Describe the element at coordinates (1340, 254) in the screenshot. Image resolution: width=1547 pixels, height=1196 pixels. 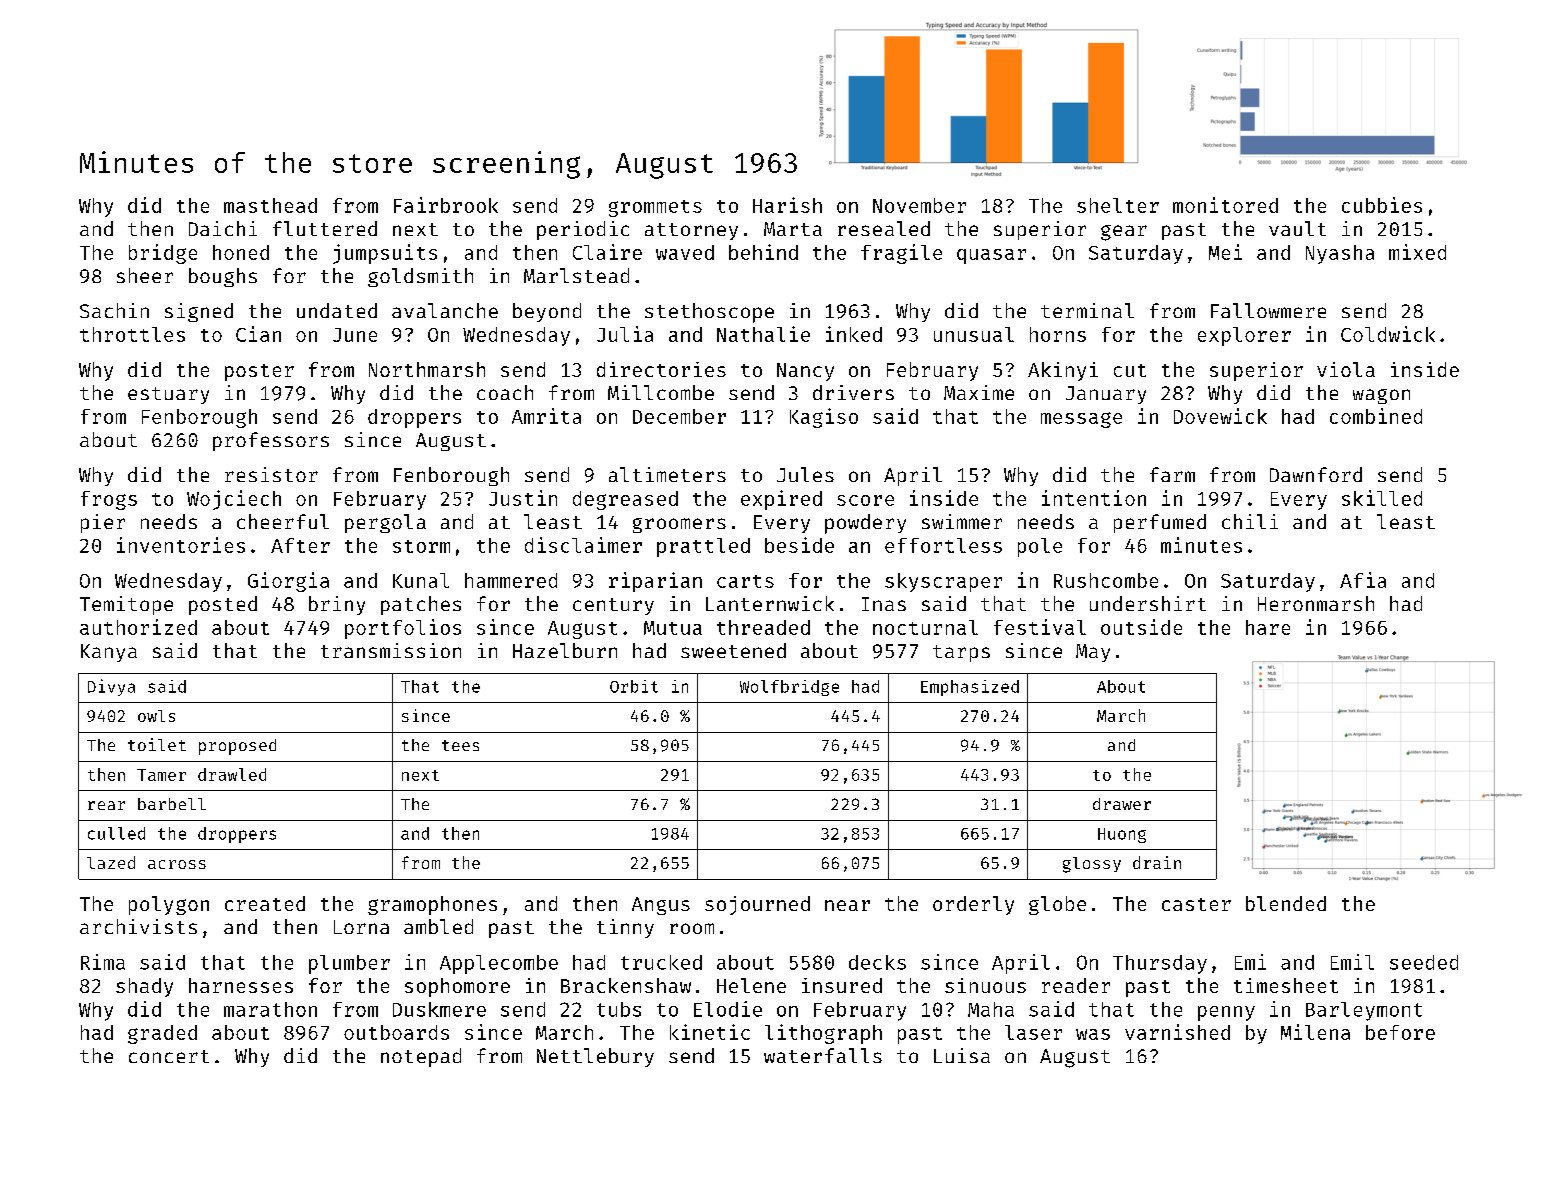
I see `Nyasha` at that location.
